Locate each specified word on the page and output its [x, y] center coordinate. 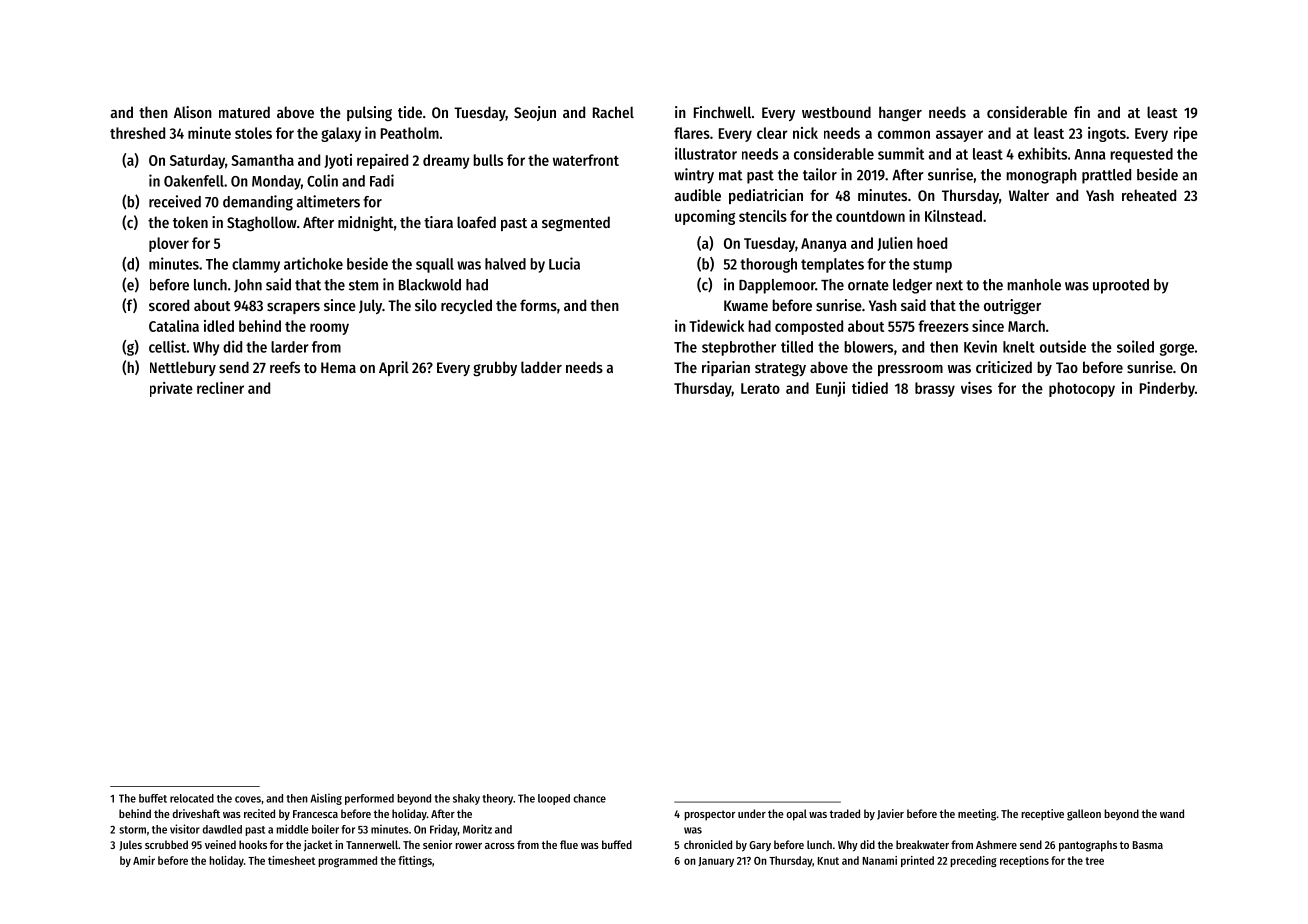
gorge [1177, 349]
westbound [836, 112]
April [394, 368]
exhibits [1042, 153]
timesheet [291, 860]
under [752, 813]
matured [244, 112]
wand [1172, 813]
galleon [1084, 815]
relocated [192, 798]
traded [845, 813]
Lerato [760, 388]
